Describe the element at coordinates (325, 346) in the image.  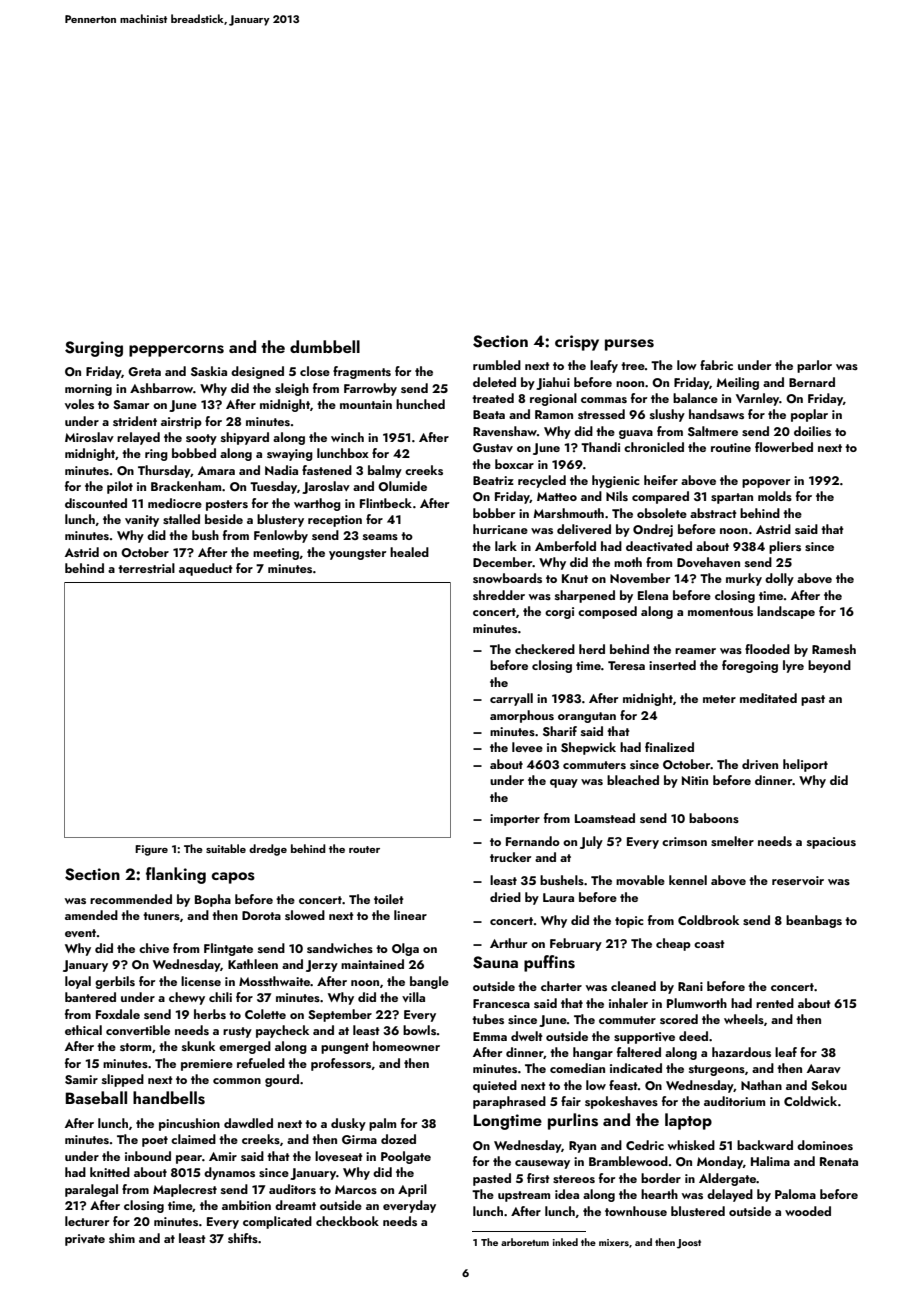
I see `dumbbell` at that location.
